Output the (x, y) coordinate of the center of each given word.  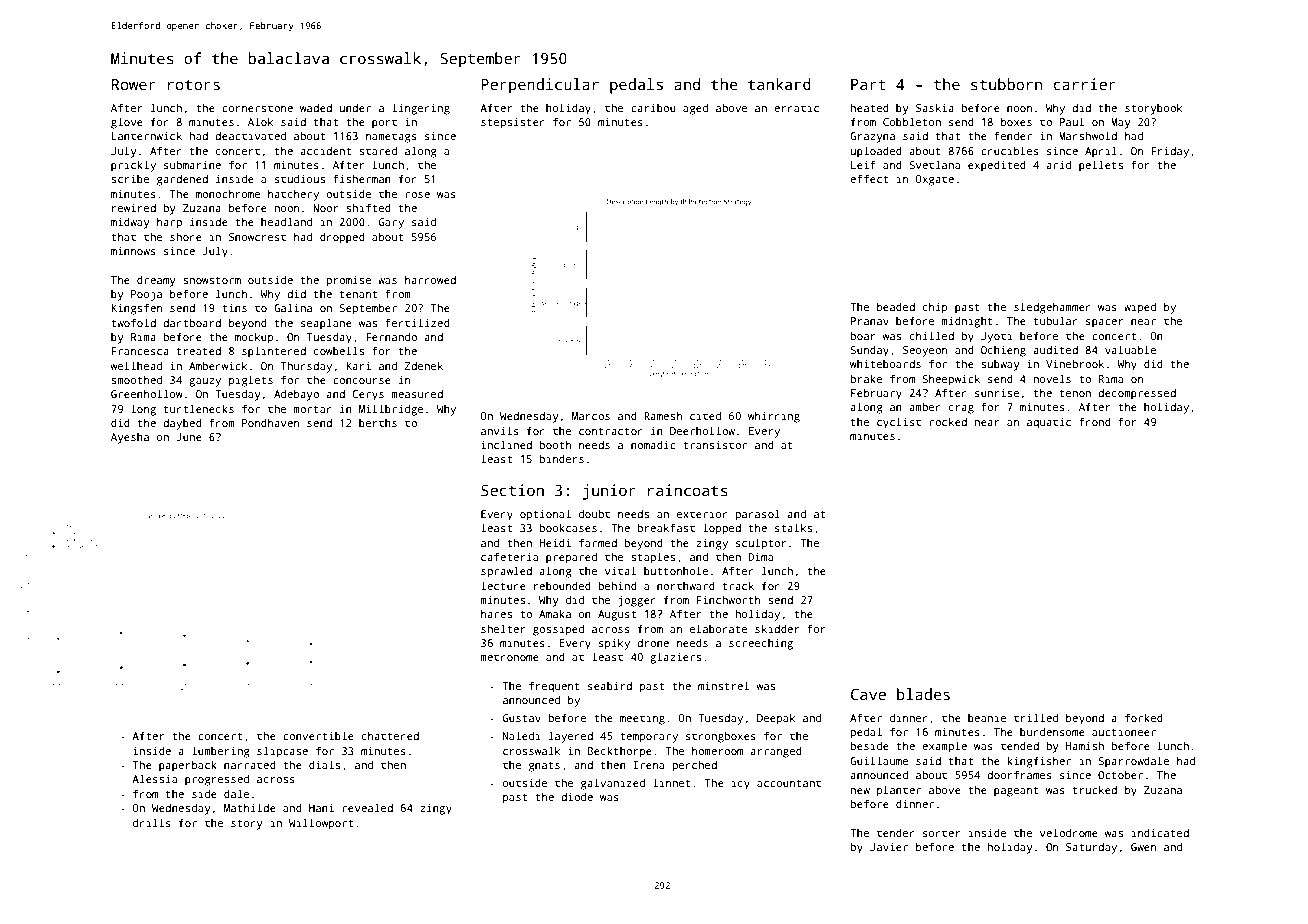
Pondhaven (270, 423)
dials (324, 764)
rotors (194, 85)
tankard (779, 84)
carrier (1085, 84)
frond (1095, 421)
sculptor (761, 544)
